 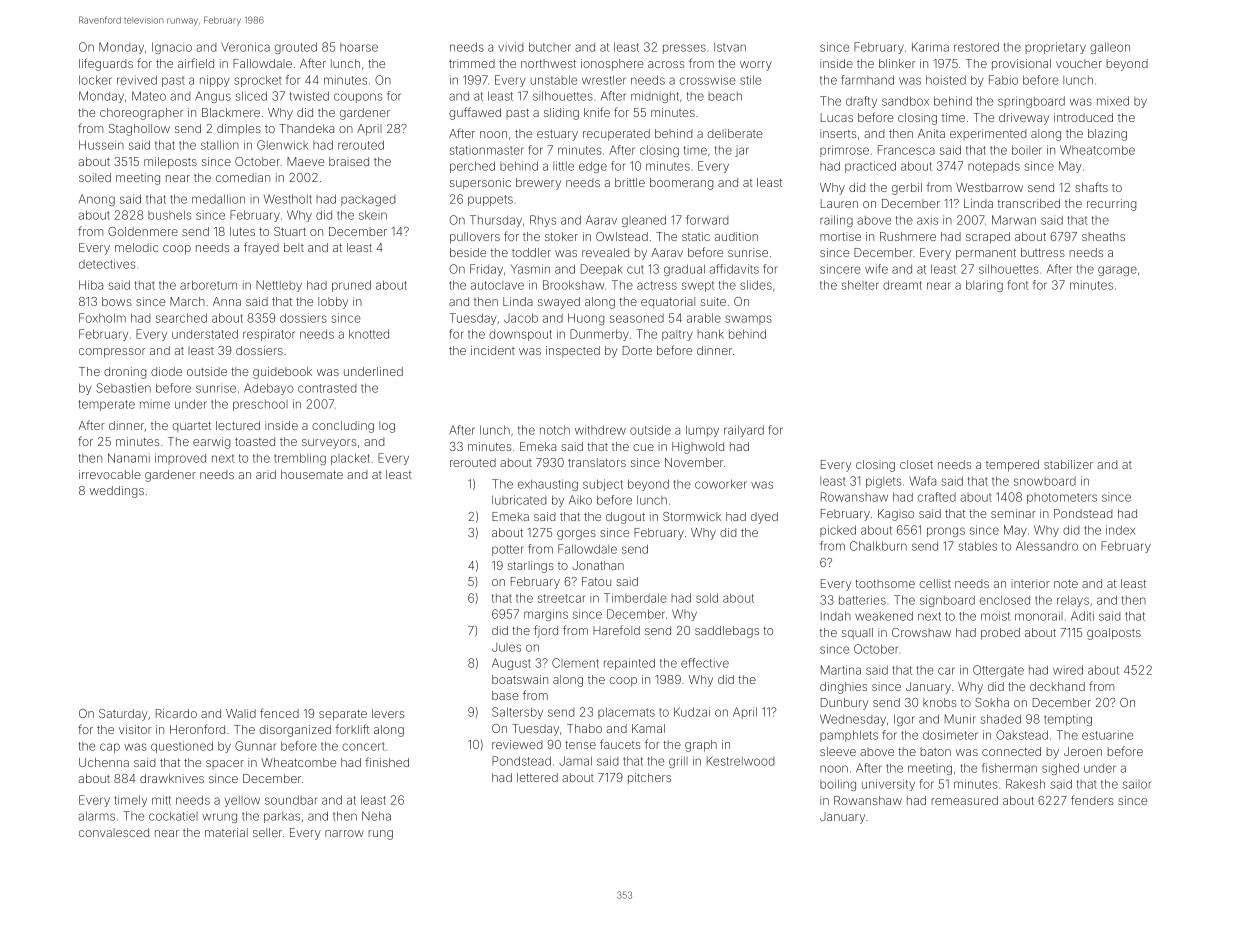 I want to click on index, so click(x=1120, y=530).
